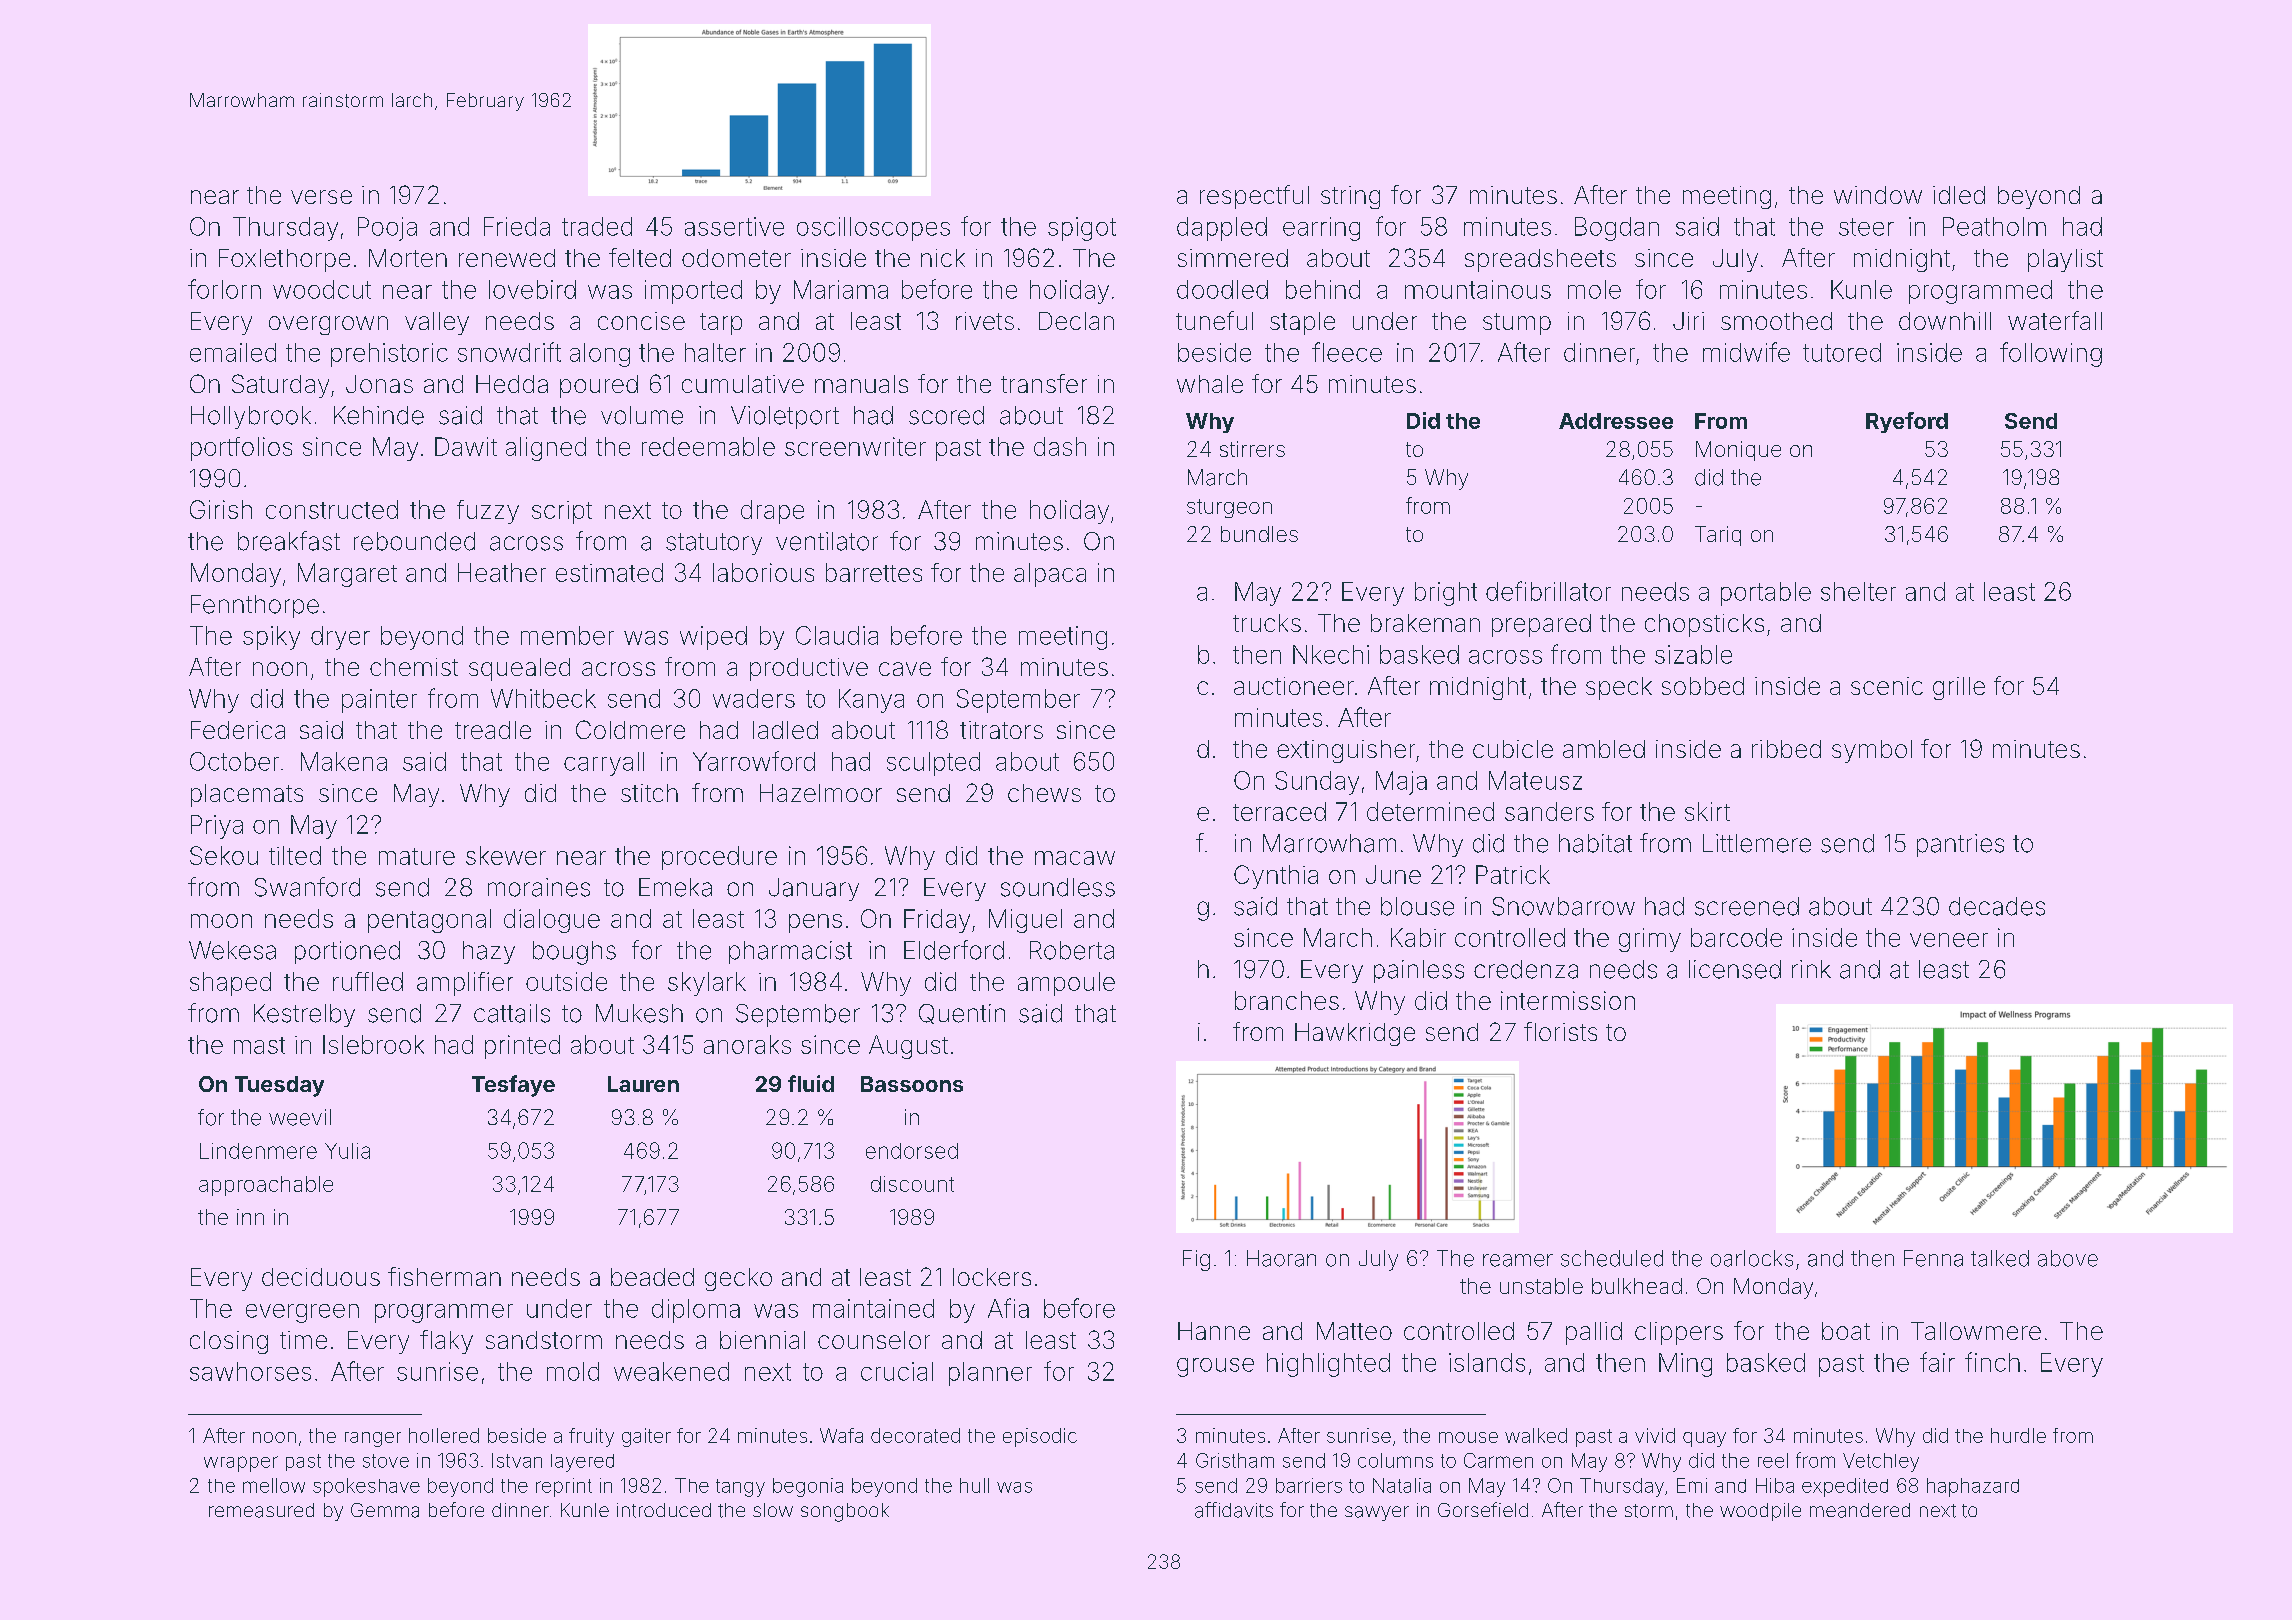  Describe the element at coordinates (1347, 352) in the screenshot. I see `fleece` at that location.
